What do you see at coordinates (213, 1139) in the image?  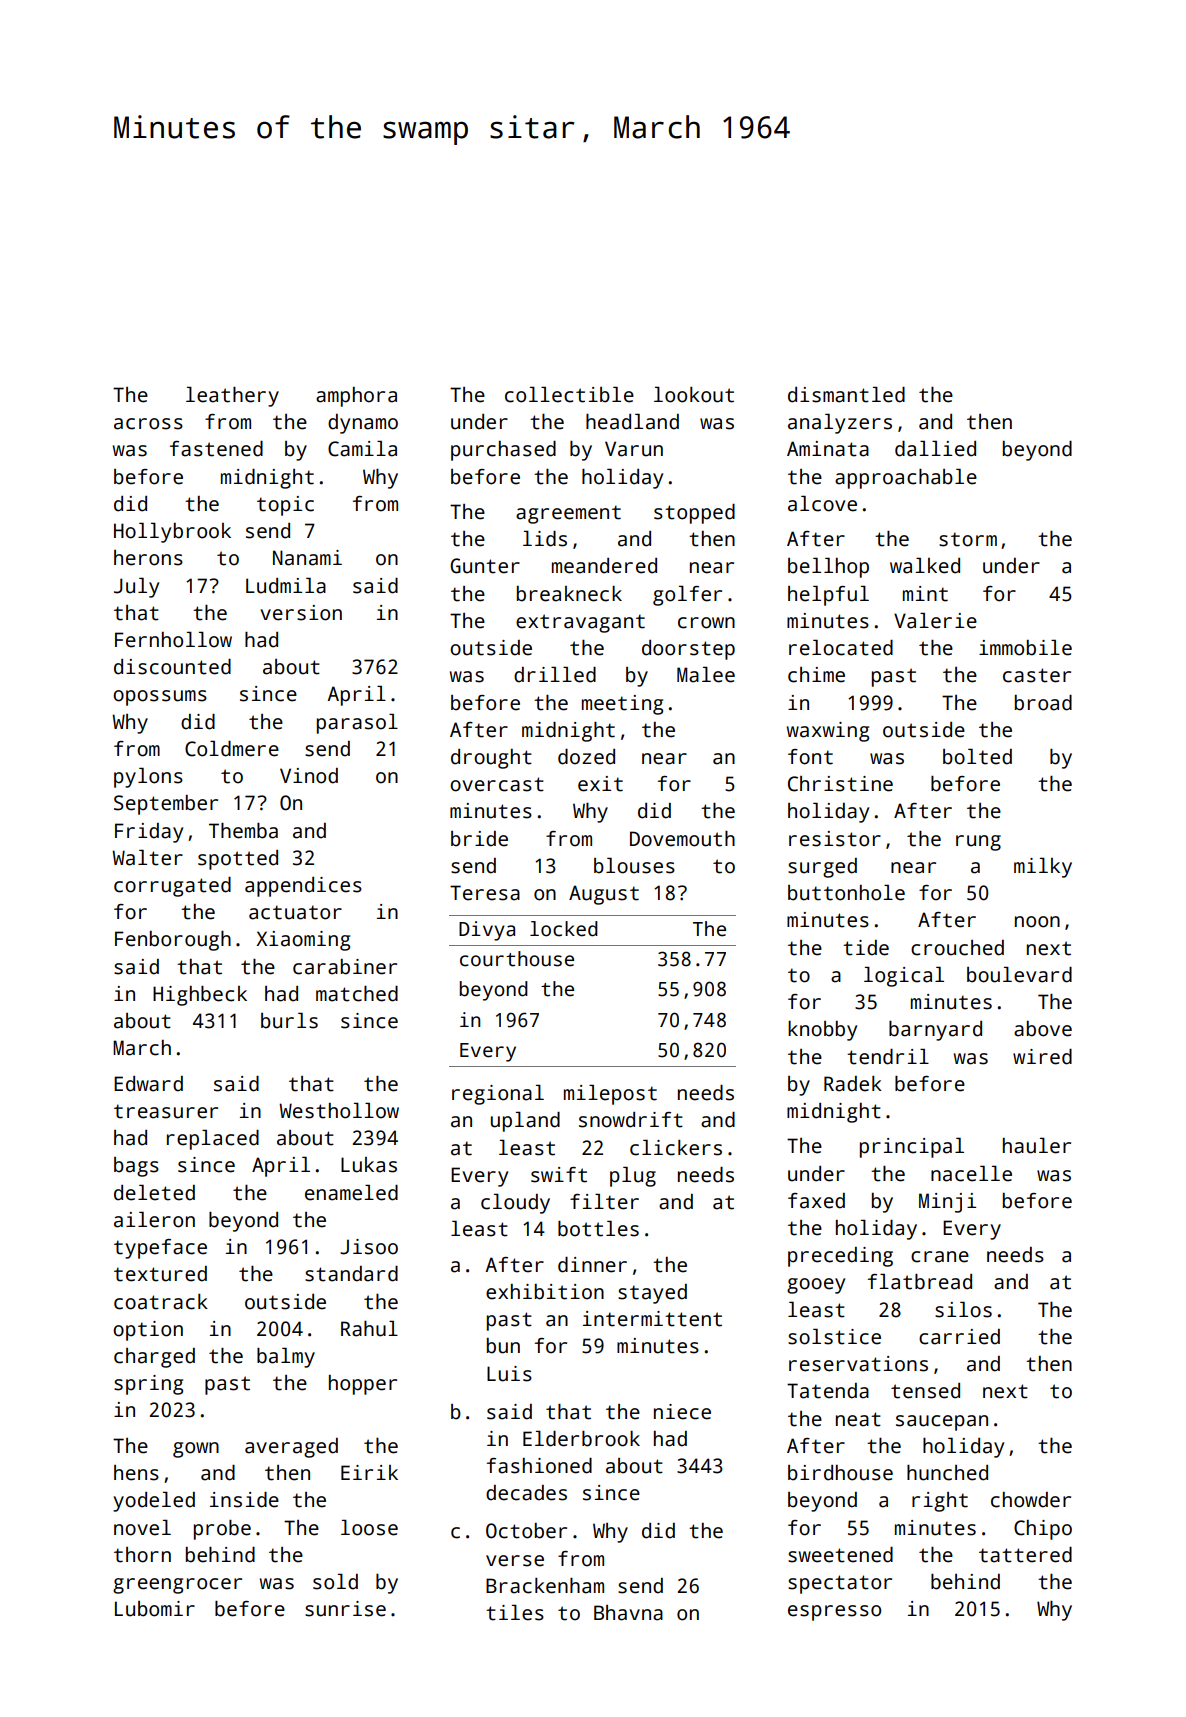 I see `replaced` at bounding box center [213, 1139].
